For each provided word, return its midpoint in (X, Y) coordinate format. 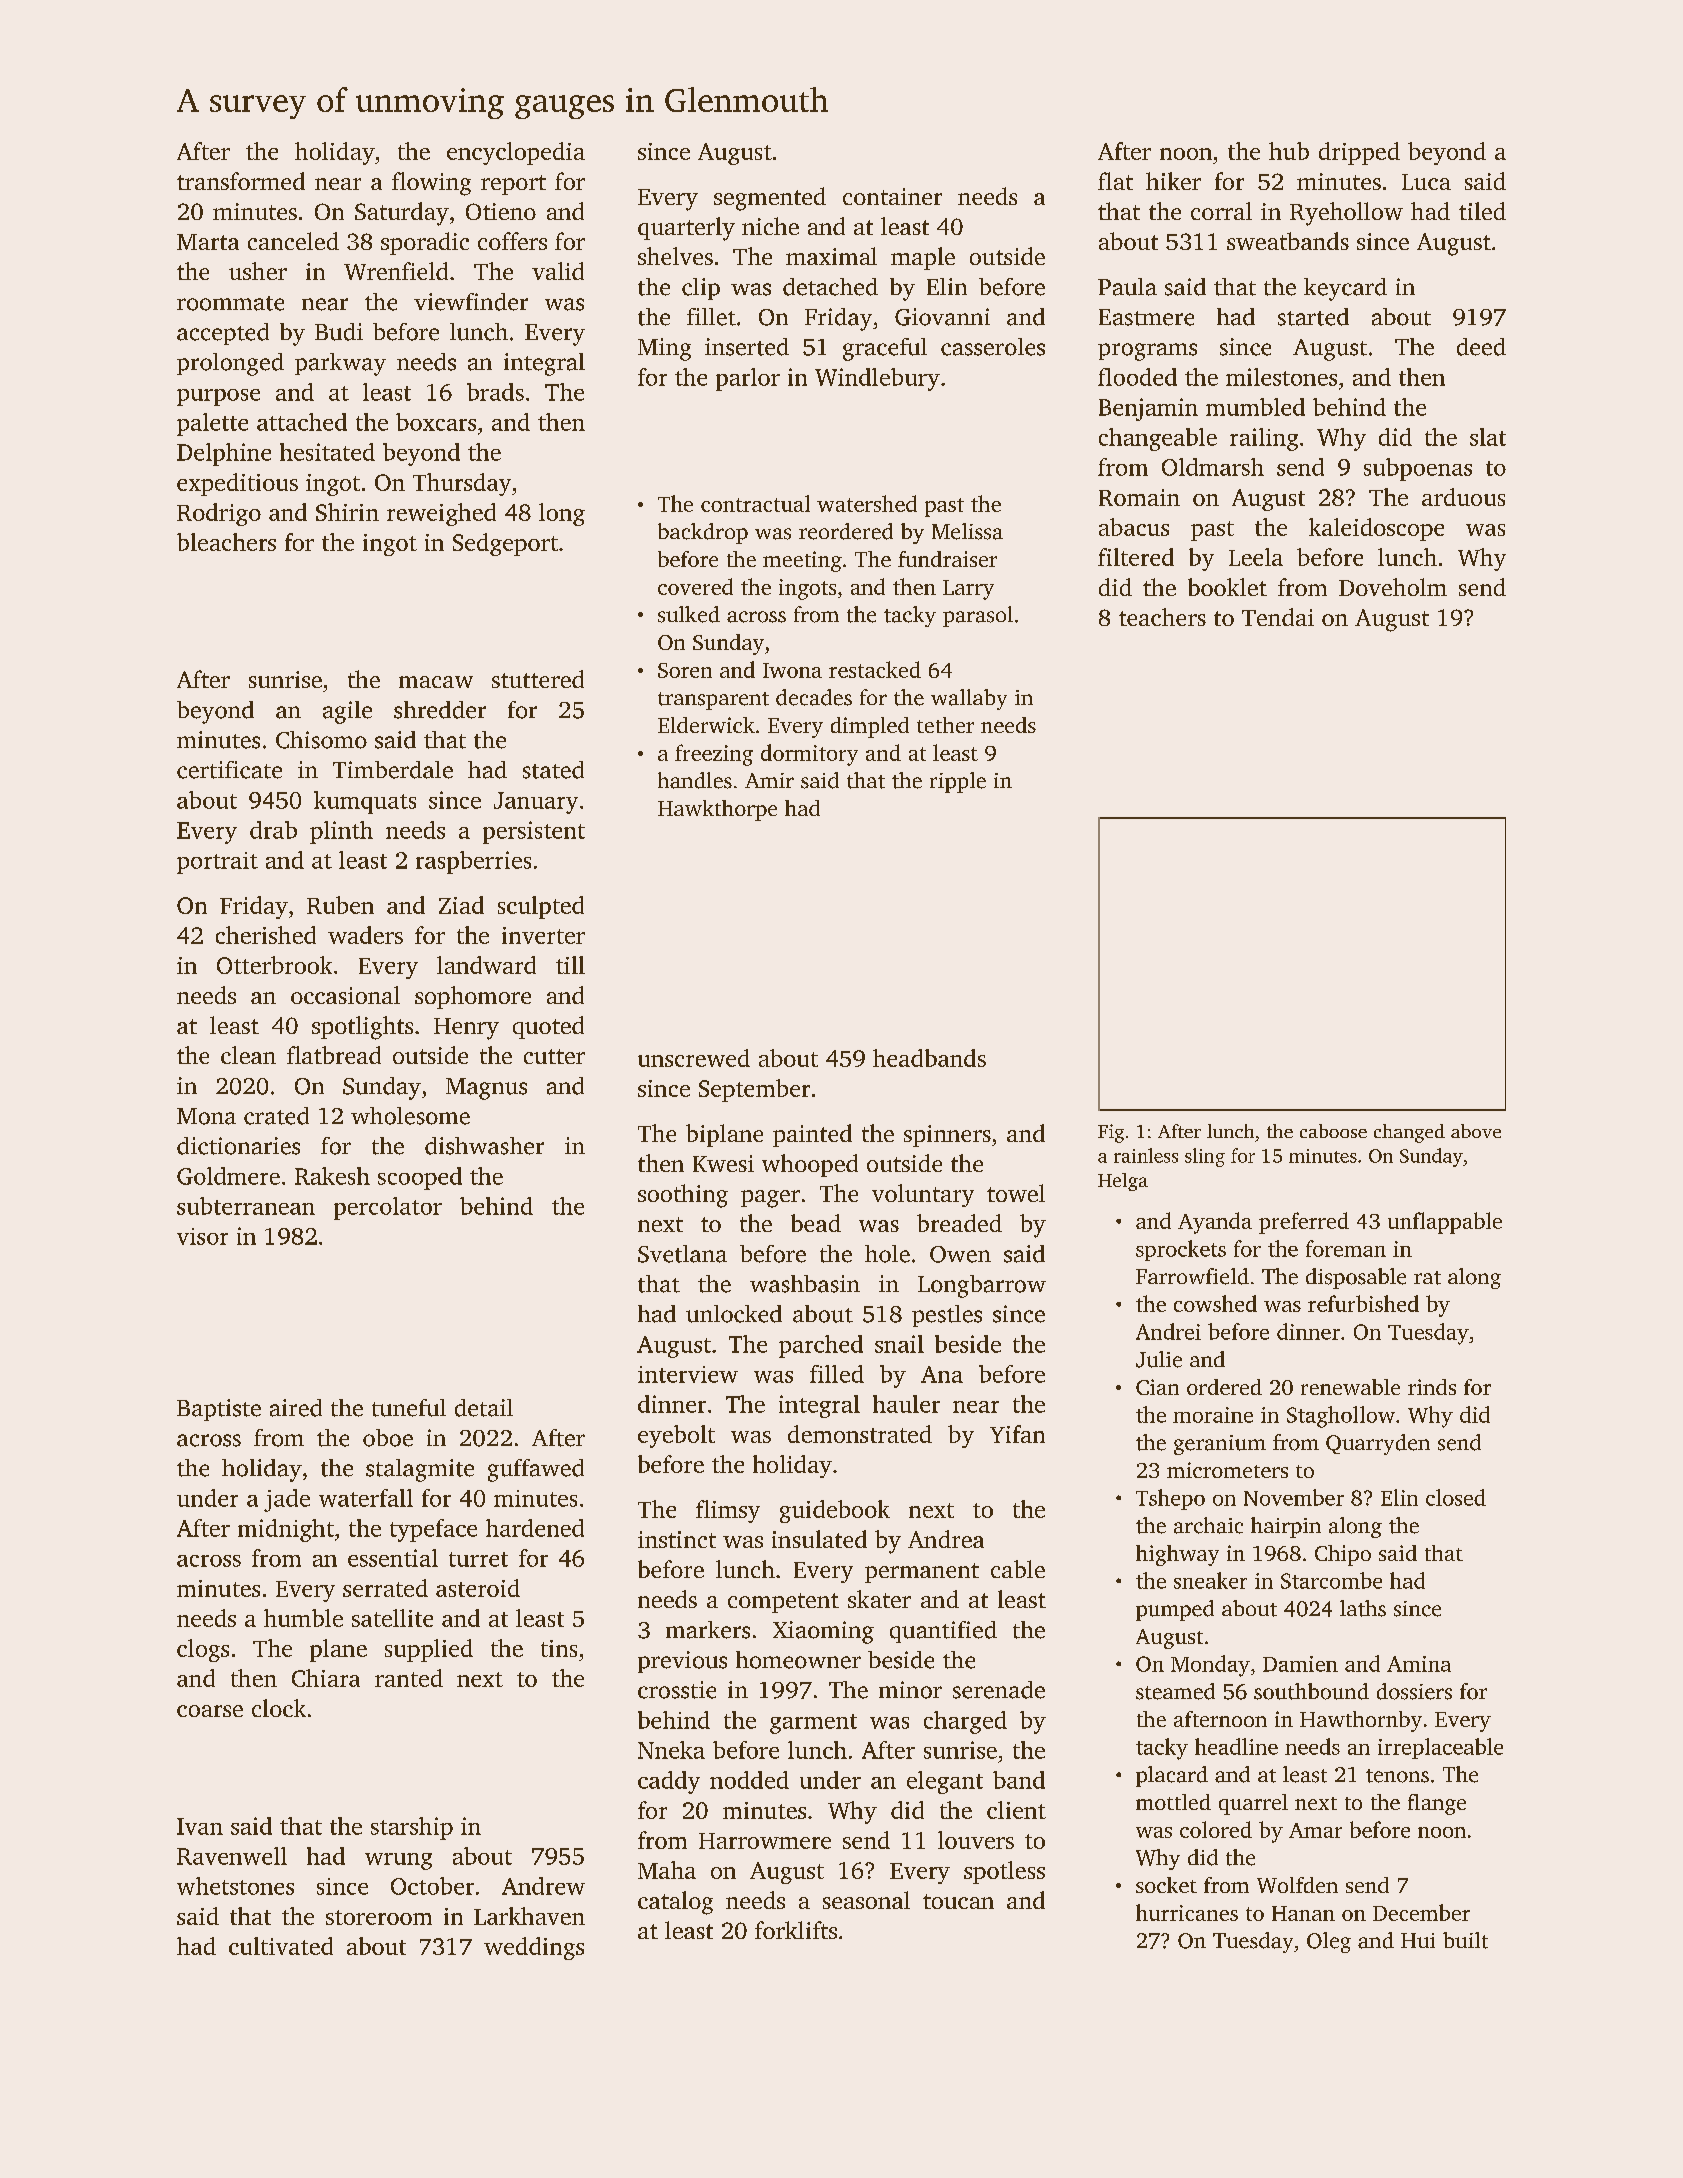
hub (1289, 151)
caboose (1333, 1131)
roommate (230, 303)
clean (248, 1055)
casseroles (993, 347)
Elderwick (706, 725)
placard (1172, 1776)
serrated (385, 1588)
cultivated (281, 1946)
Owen (960, 1254)
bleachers (226, 542)
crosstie (677, 1690)
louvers (976, 1840)
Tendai (1278, 617)
